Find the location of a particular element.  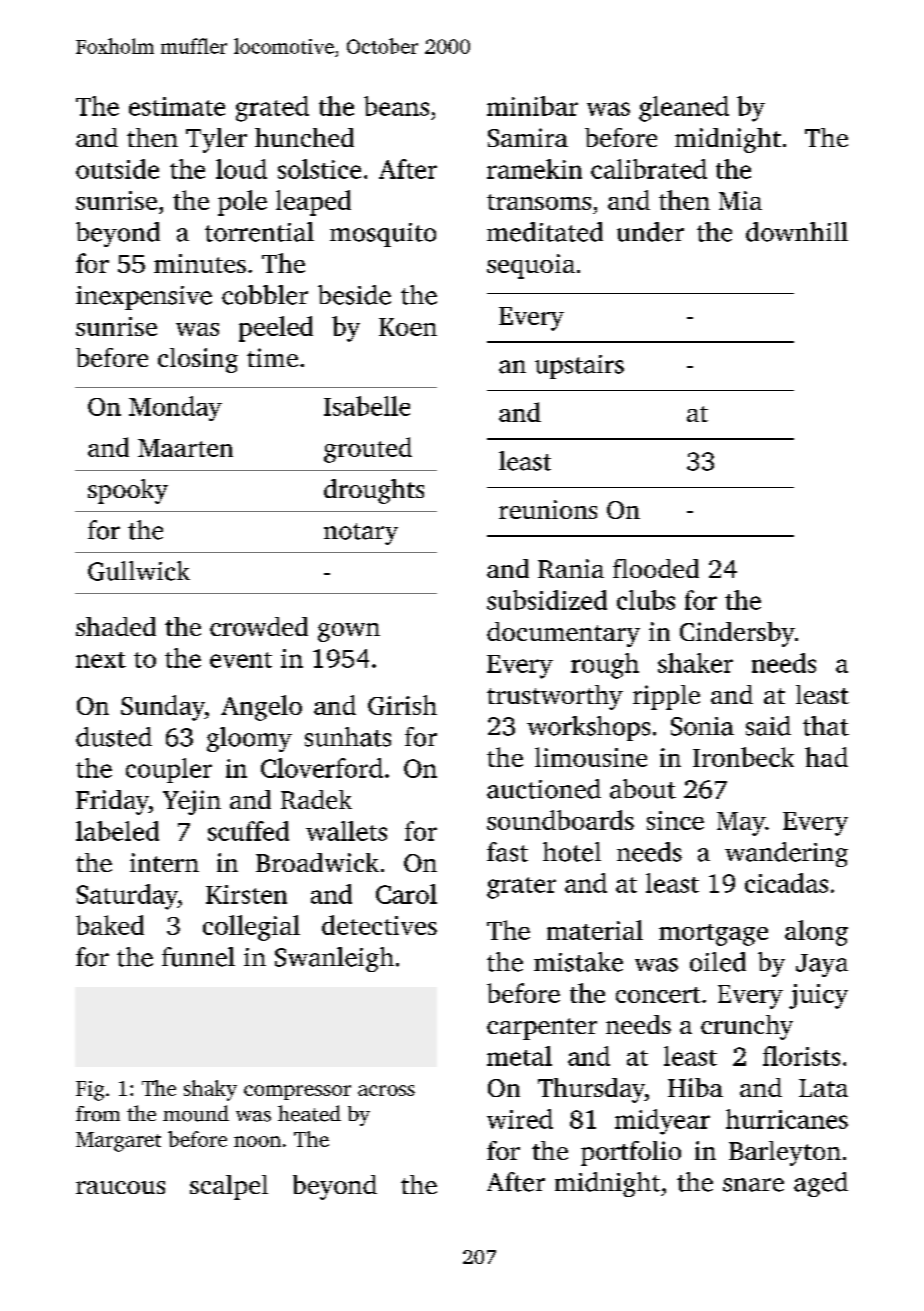

beans is located at coordinates (396, 106).
